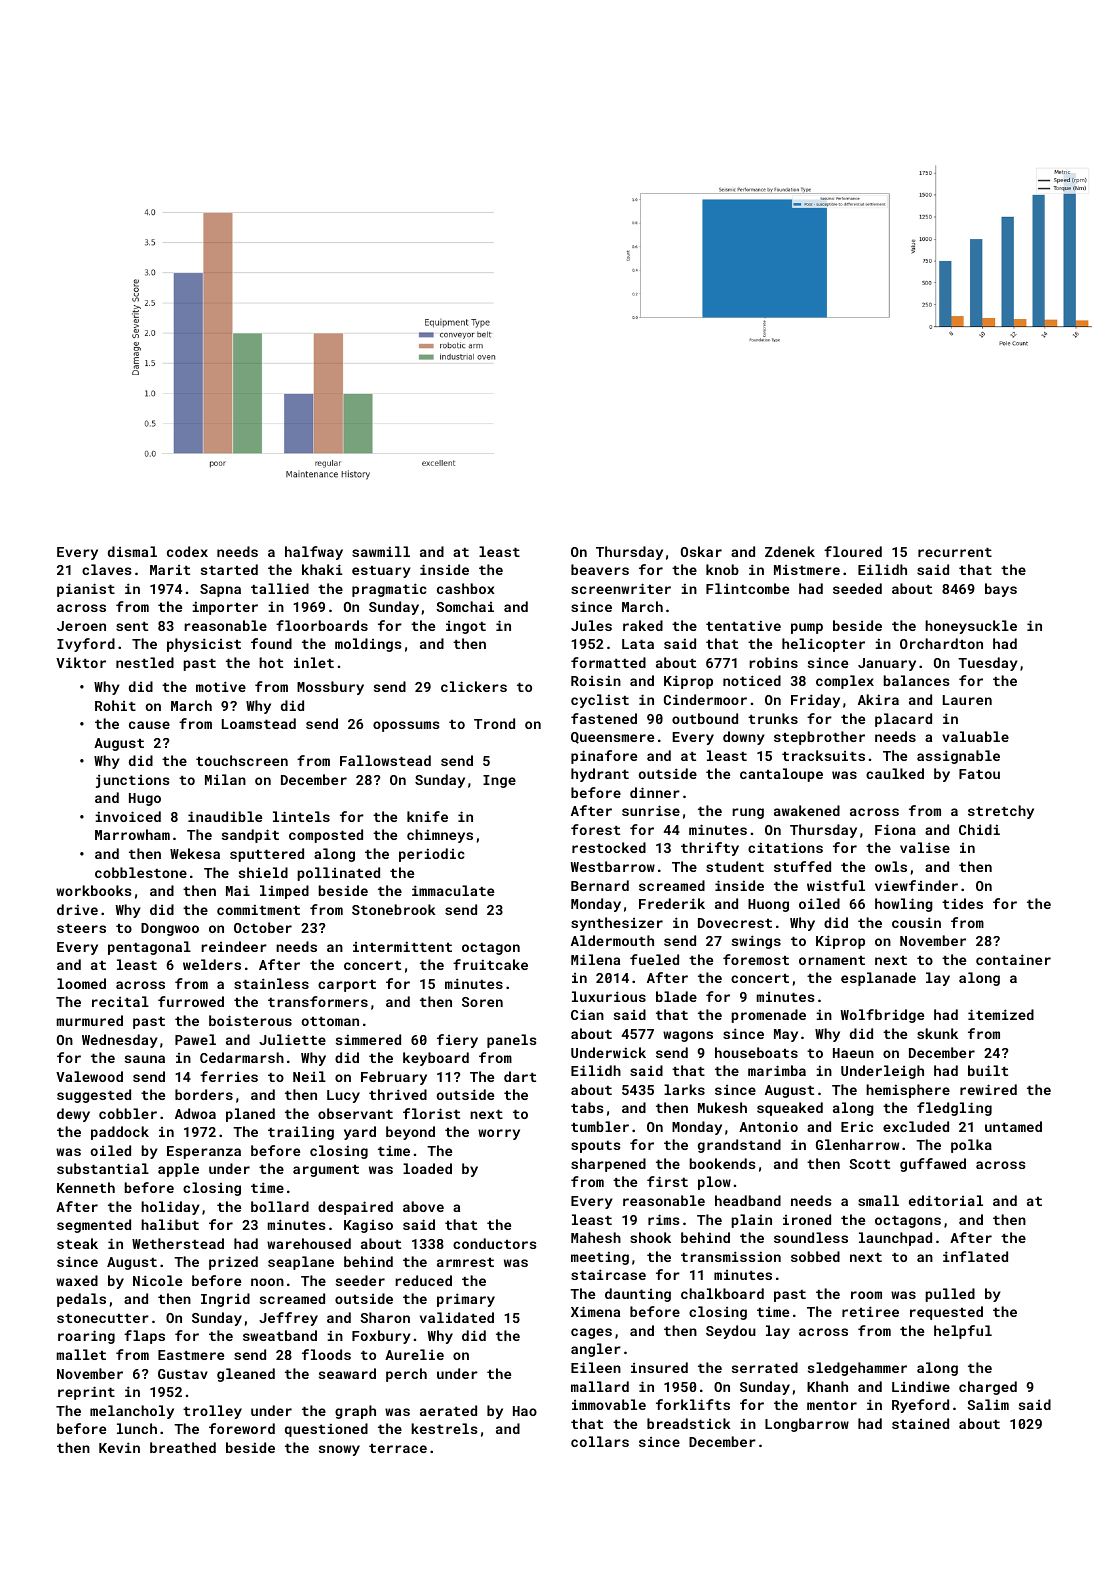 The width and height of the document is (1116, 1578). What do you see at coordinates (183, 1374) in the document?
I see `Gustav` at bounding box center [183, 1374].
